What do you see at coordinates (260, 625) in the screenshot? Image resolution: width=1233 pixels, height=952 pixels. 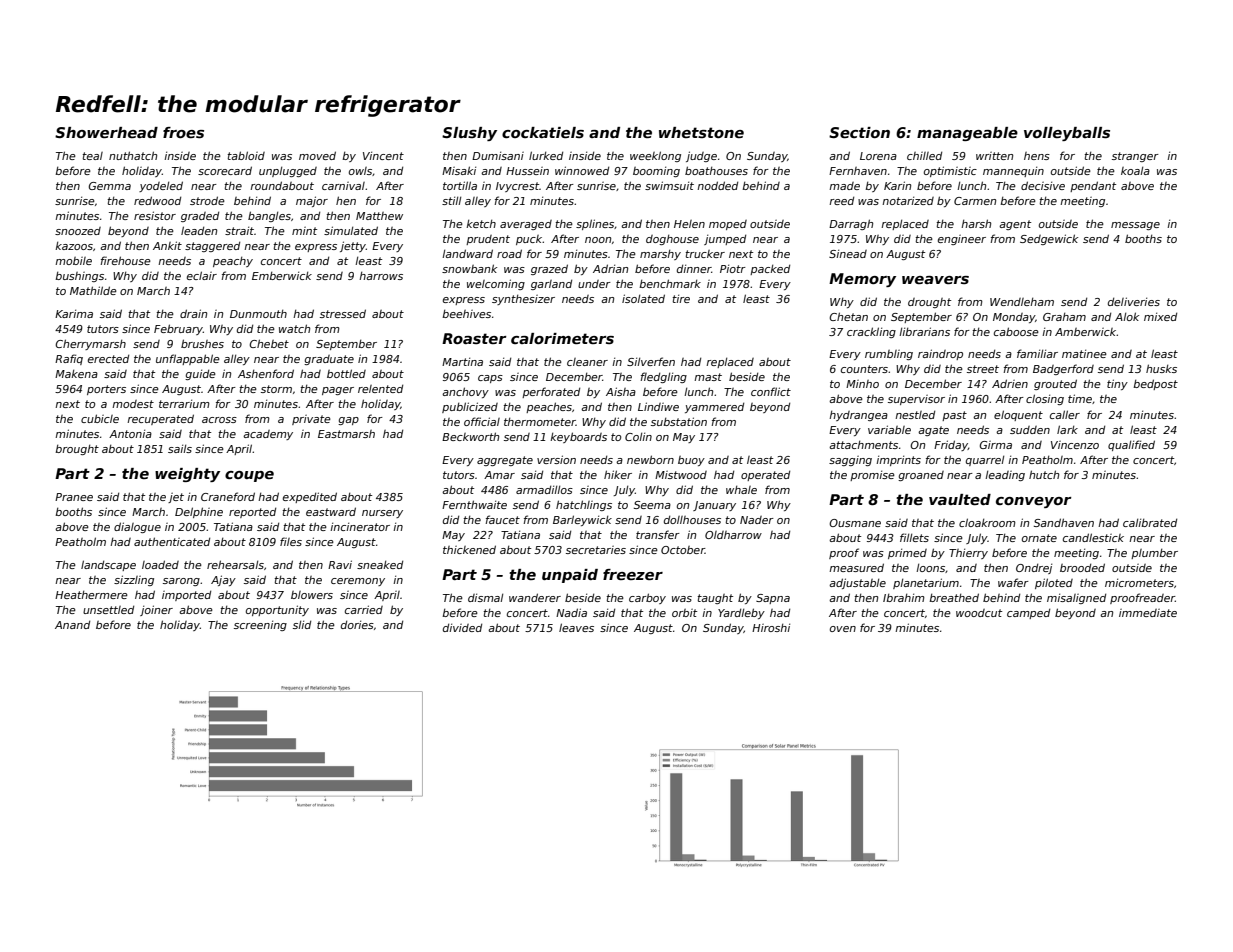 I see `screening` at bounding box center [260, 625].
